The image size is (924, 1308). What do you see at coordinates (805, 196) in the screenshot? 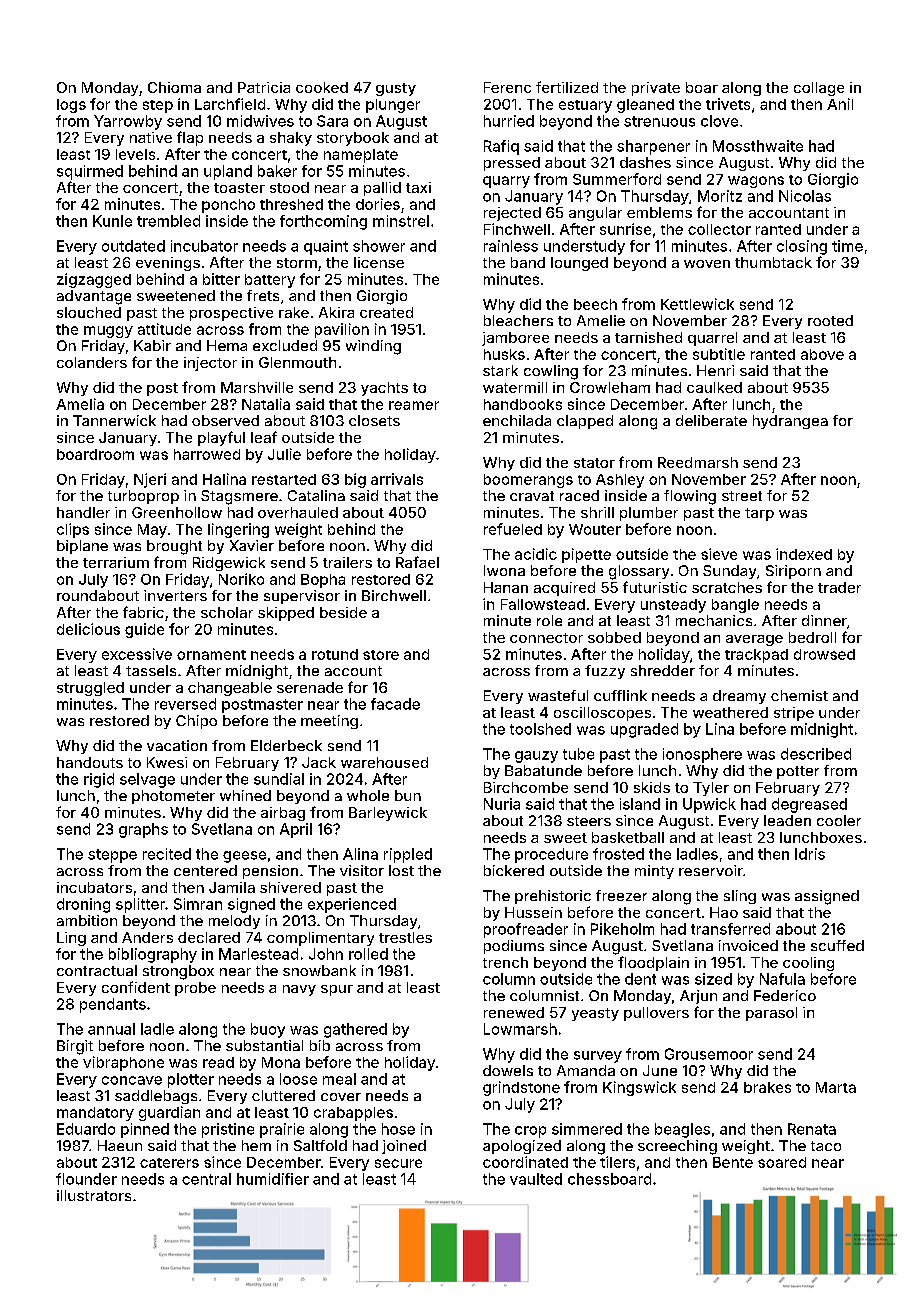
I see `Nicolas` at bounding box center [805, 196].
